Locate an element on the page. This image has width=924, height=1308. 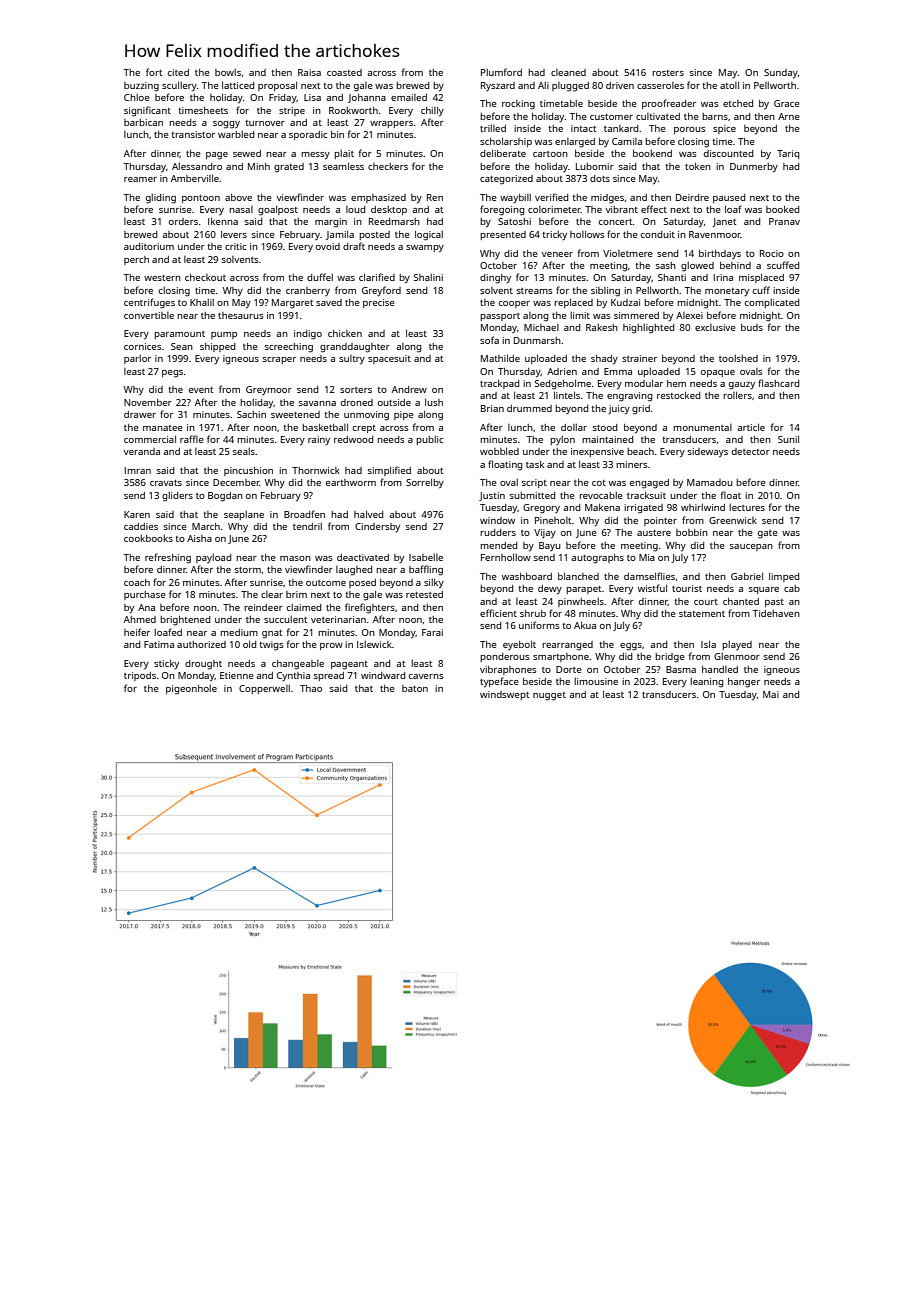
strainer is located at coordinates (639, 358).
